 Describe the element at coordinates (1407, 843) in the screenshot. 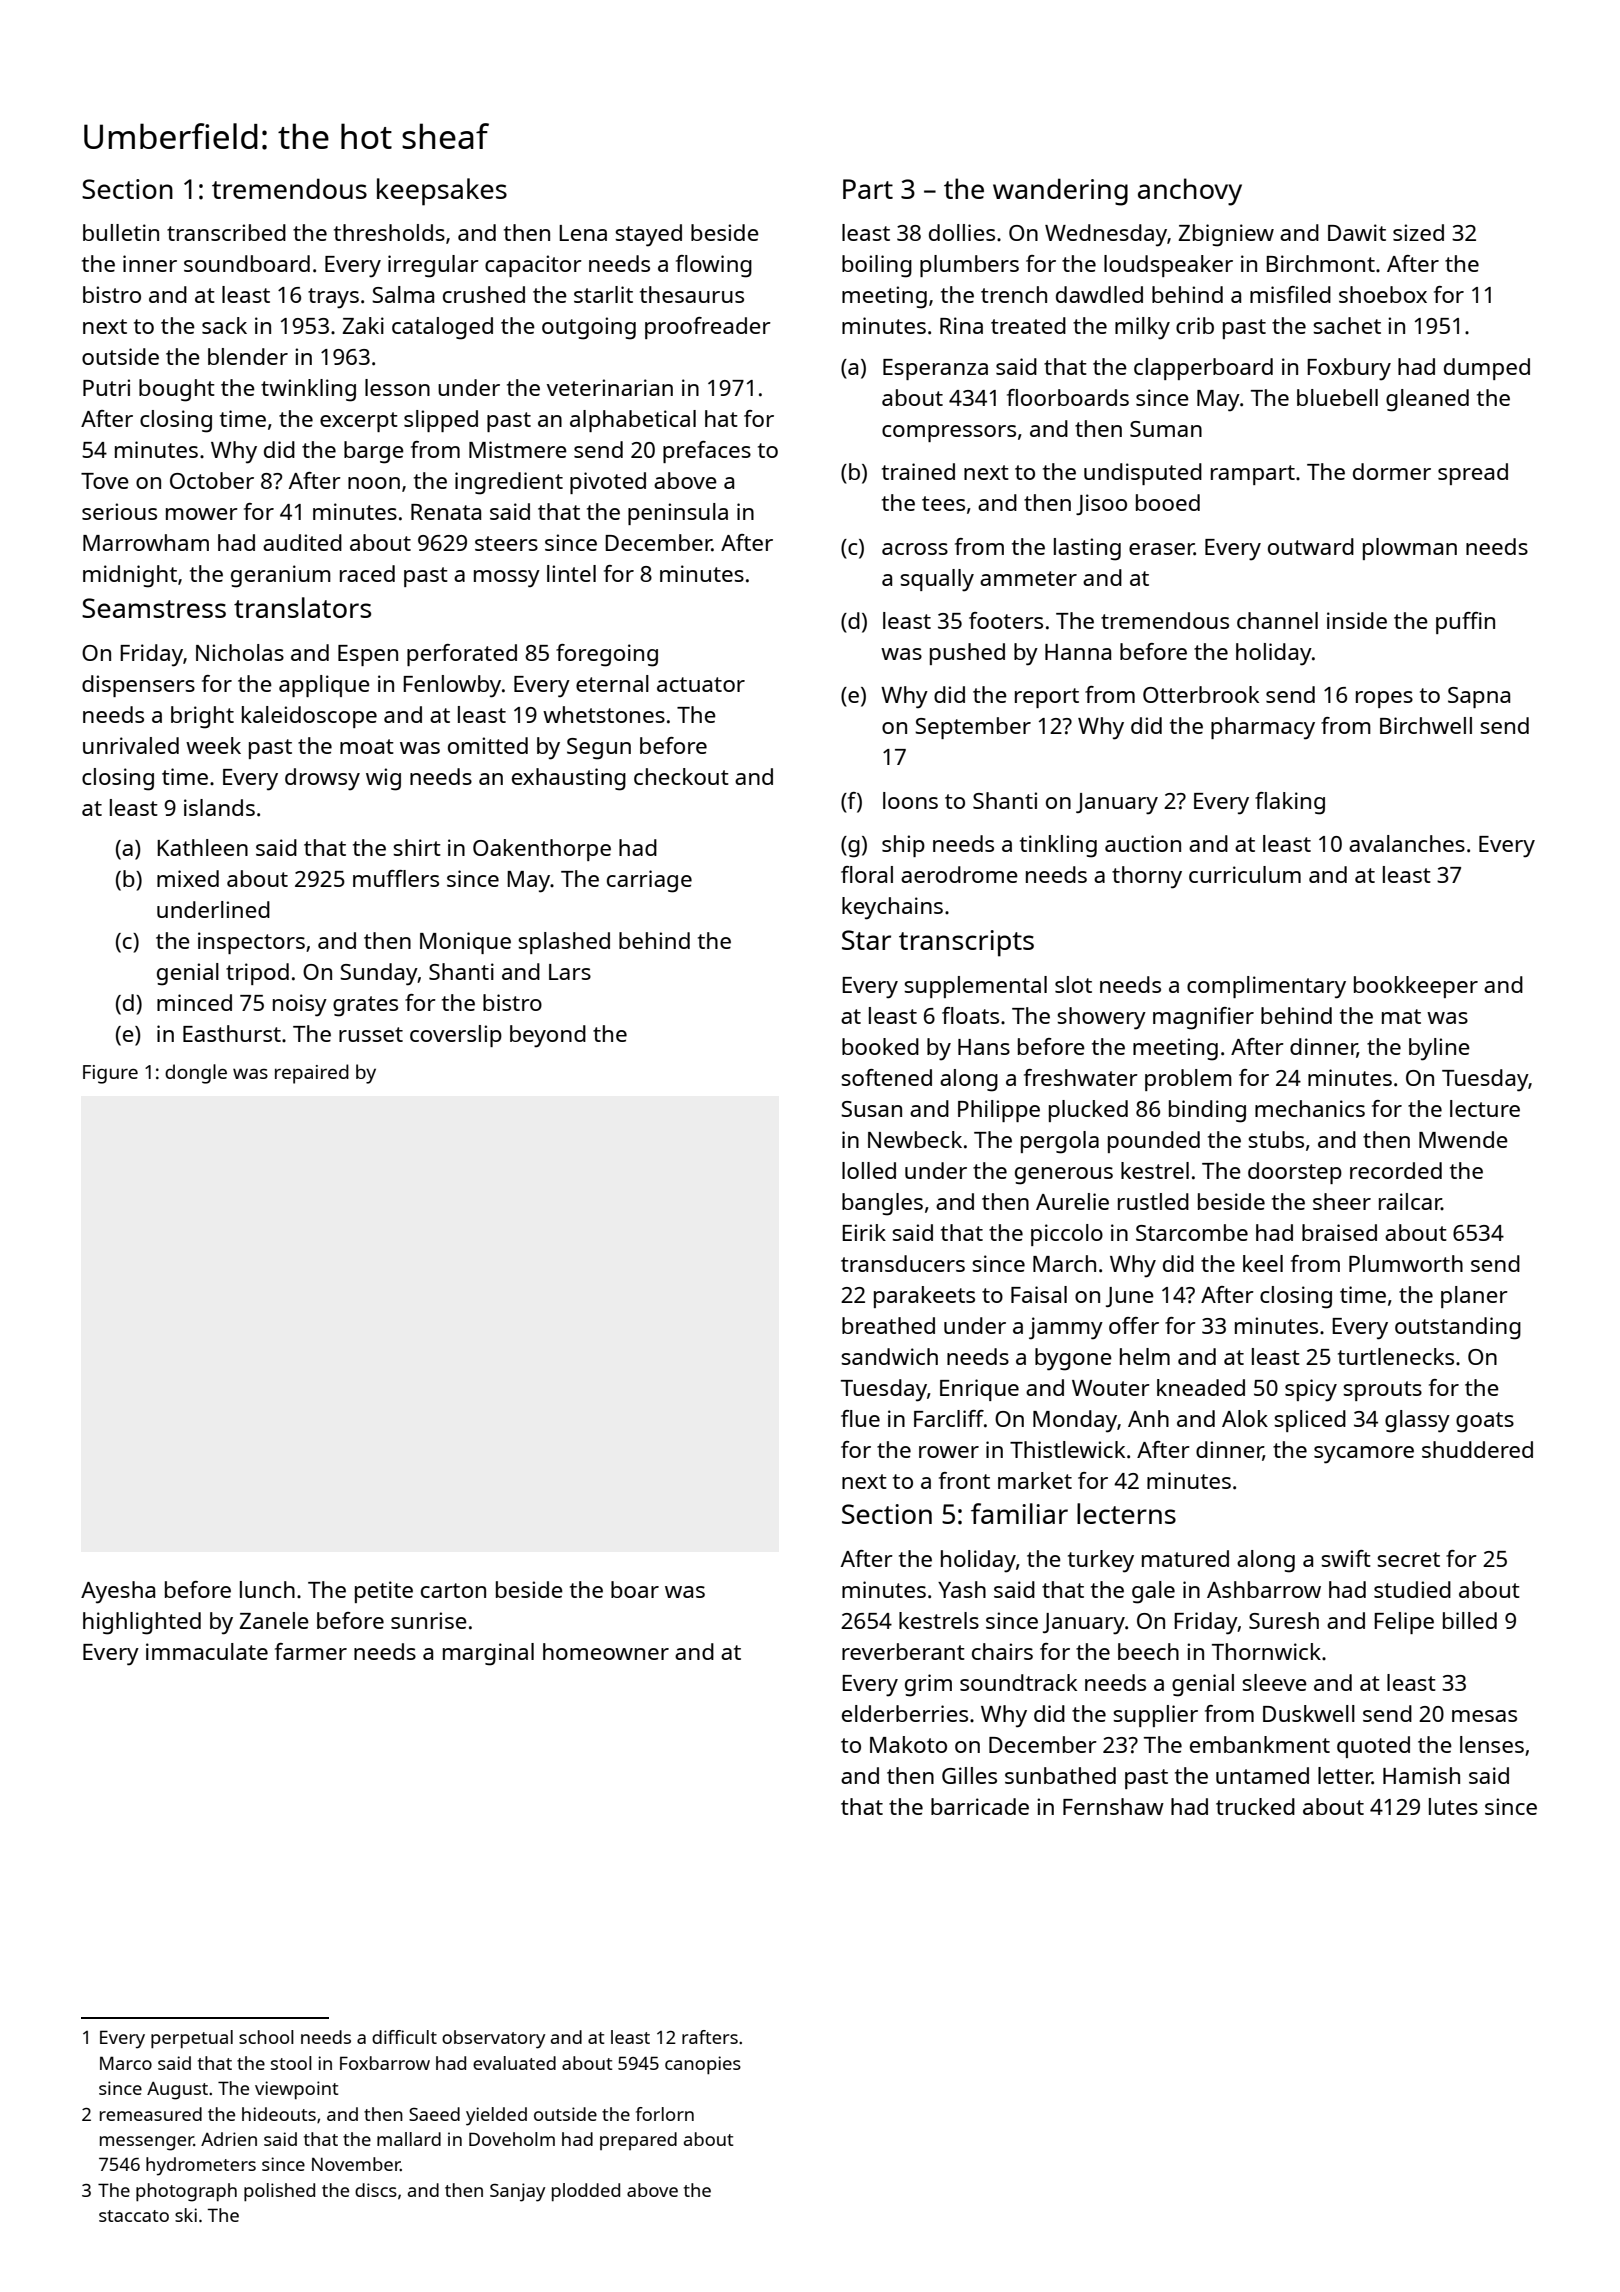

I see `avalanches` at that location.
